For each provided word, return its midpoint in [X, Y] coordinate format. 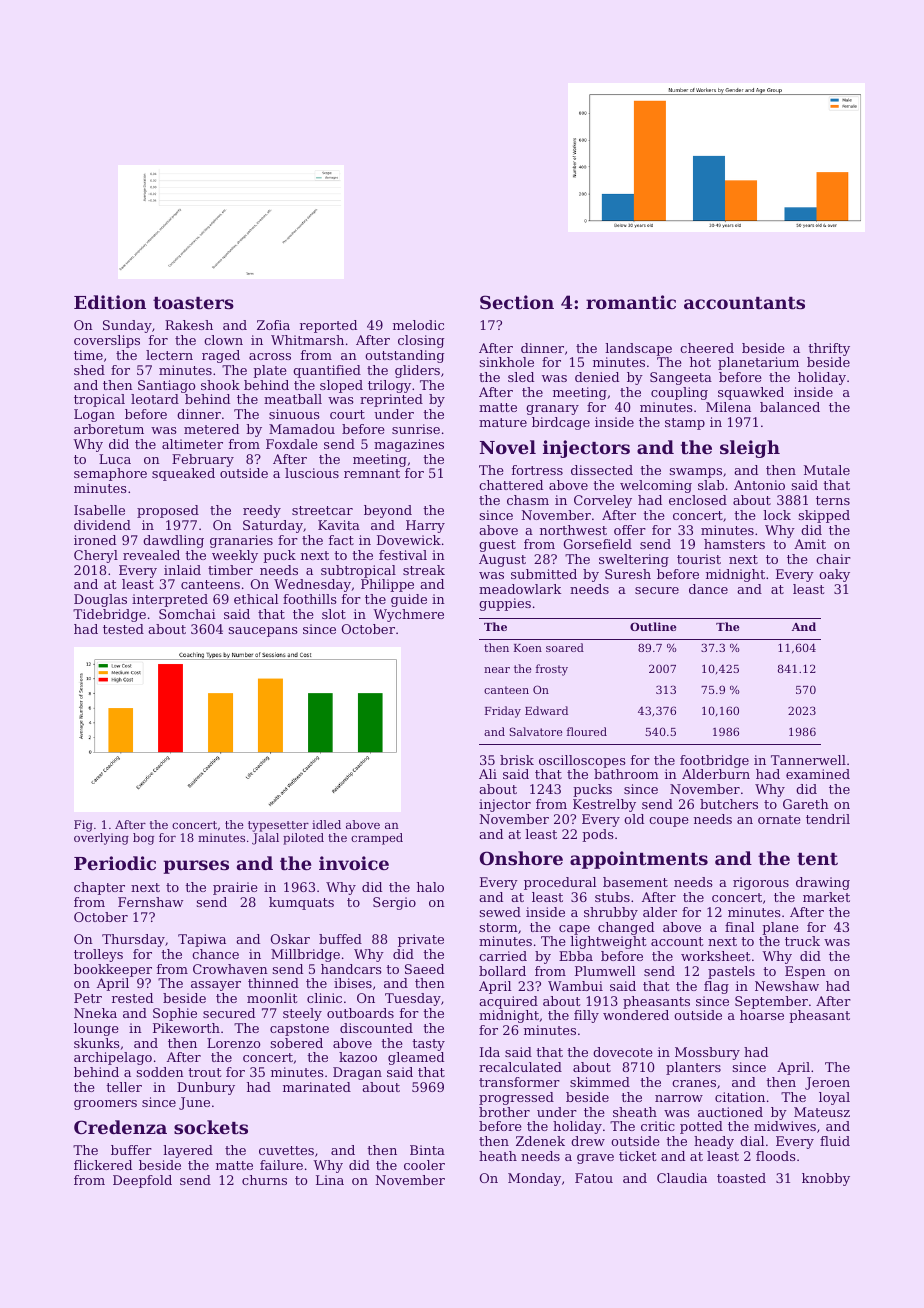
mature [503, 422]
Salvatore [536, 731]
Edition [110, 302]
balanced [790, 407]
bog [143, 839]
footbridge [714, 761]
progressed [516, 1098]
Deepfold [142, 1181]
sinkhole [506, 362]
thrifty [829, 349]
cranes [694, 1083]
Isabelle [99, 510]
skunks [97, 1043]
